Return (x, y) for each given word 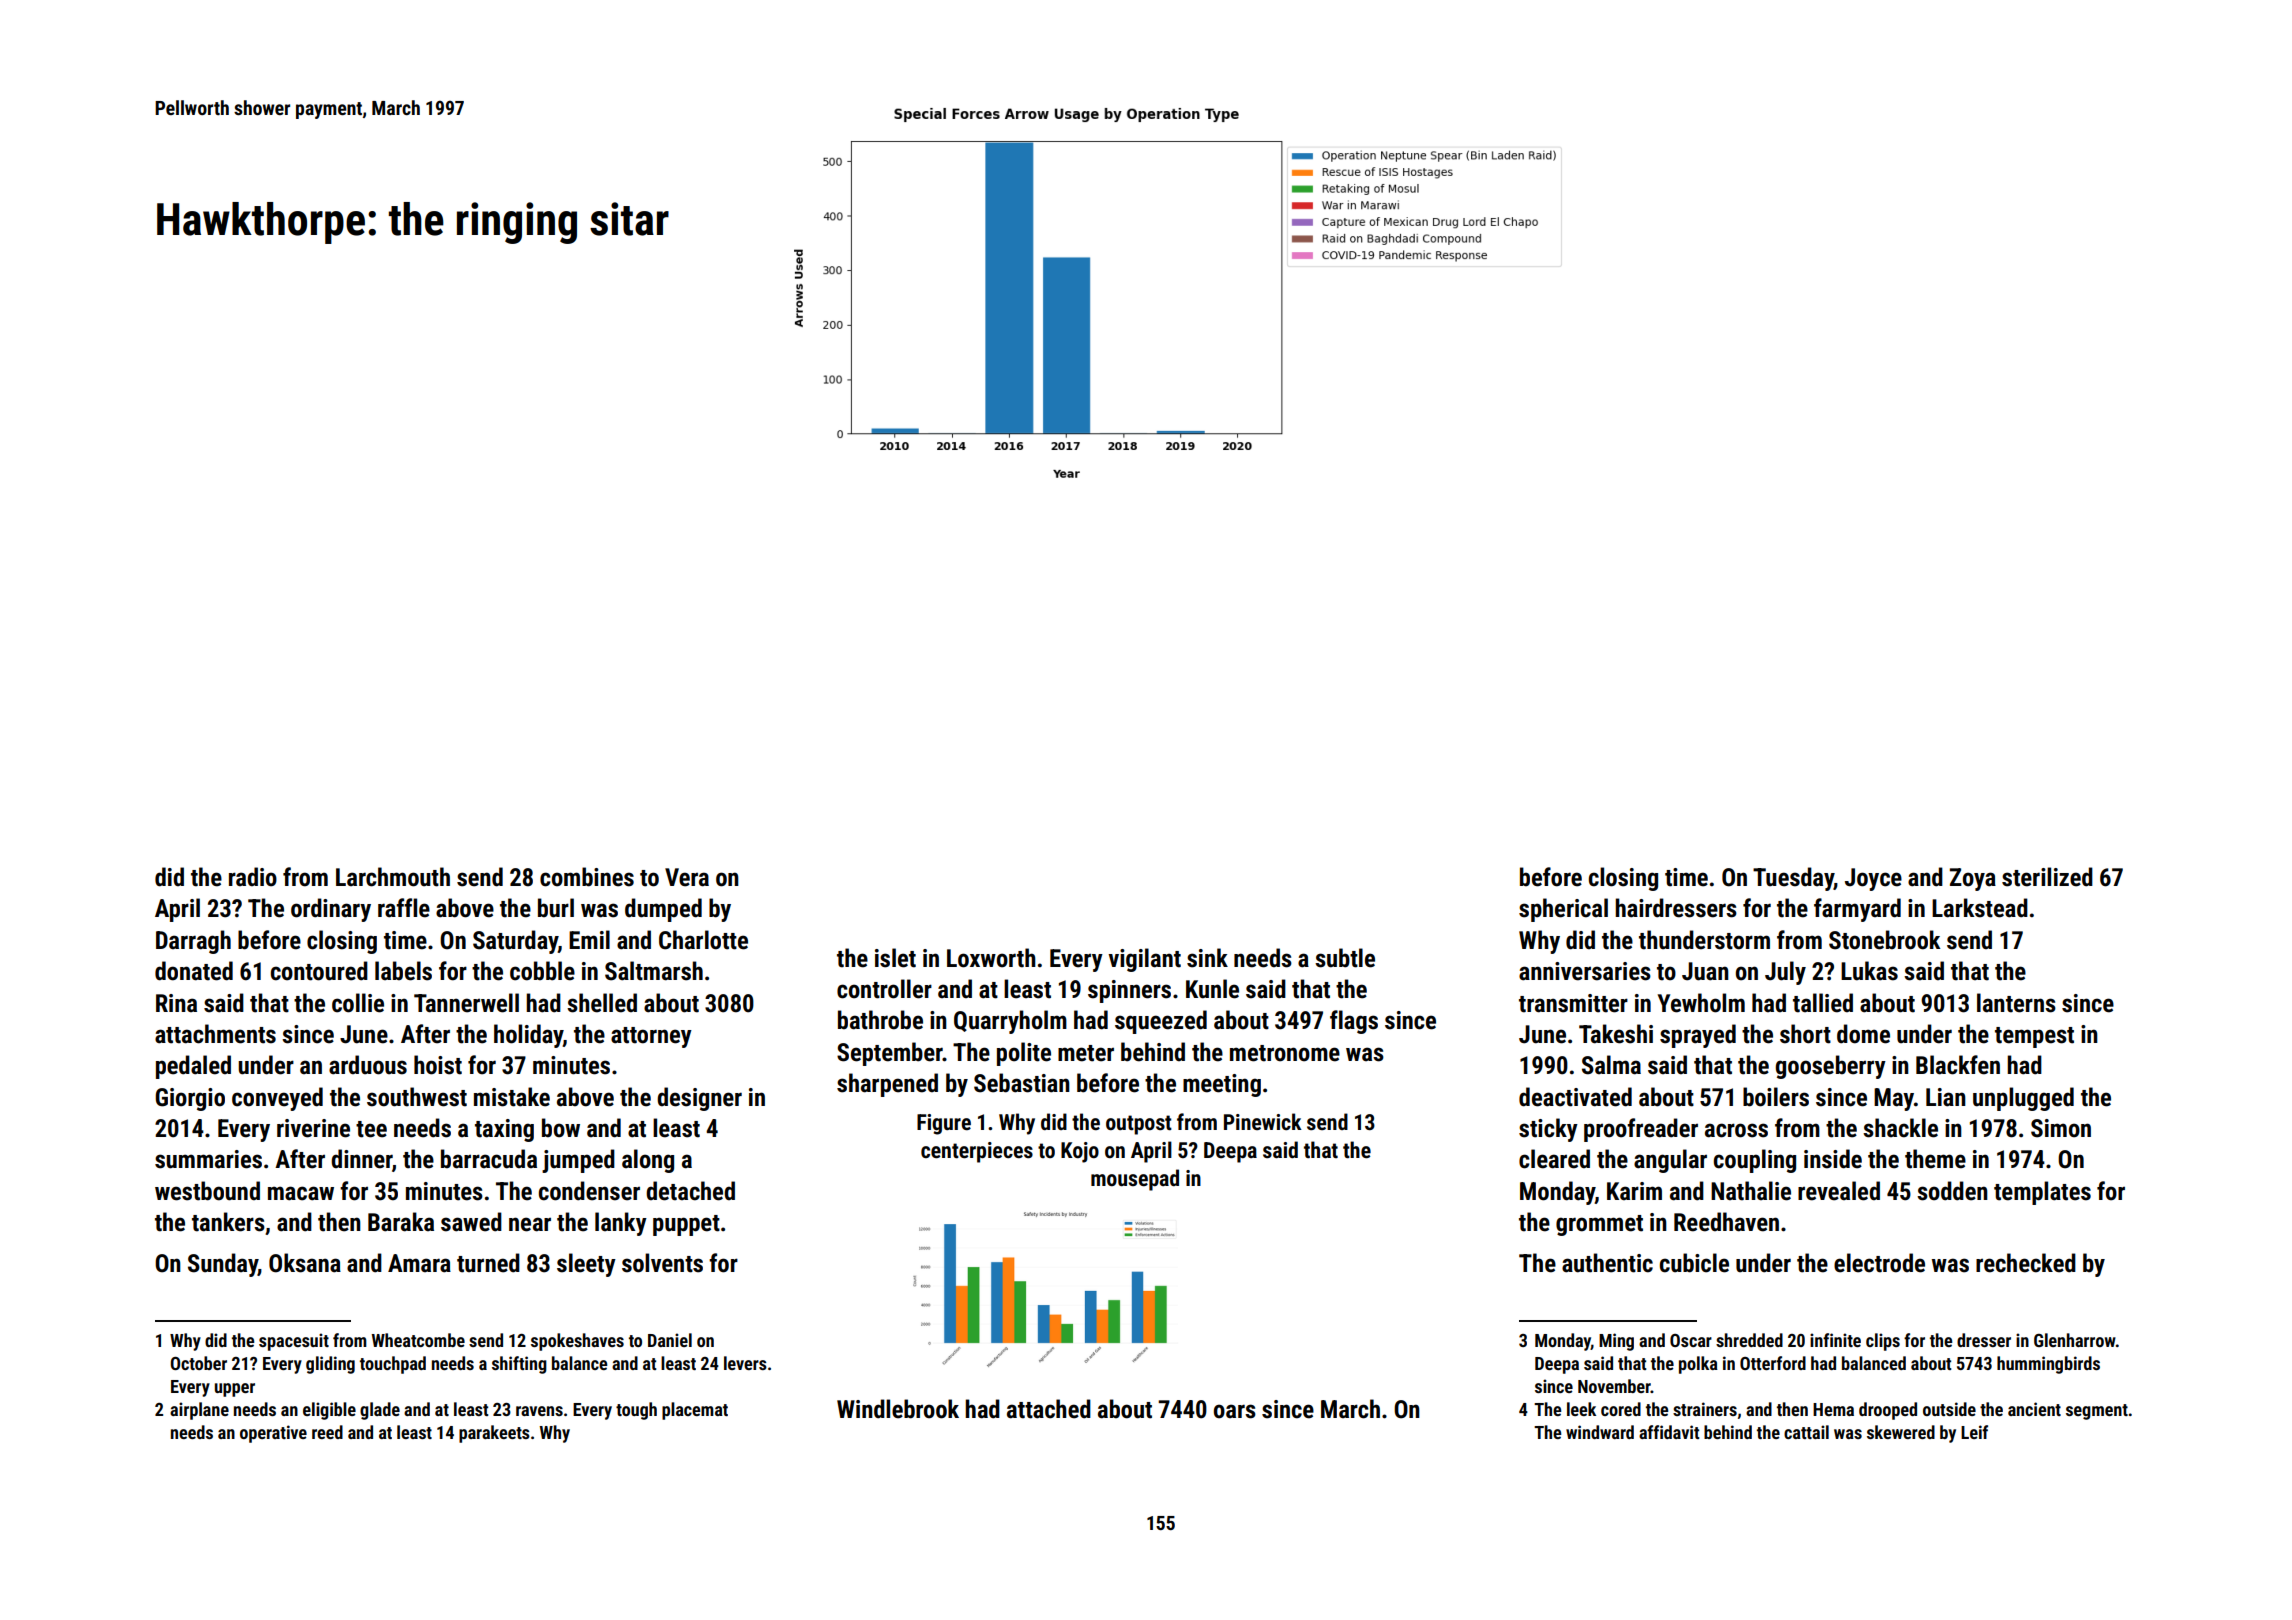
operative (273, 1434)
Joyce (1873, 879)
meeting (1222, 1085)
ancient (2034, 1409)
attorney (651, 1037)
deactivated (1575, 1097)
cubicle (1694, 1263)
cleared (1554, 1159)
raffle (404, 908)
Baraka (401, 1222)
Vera (687, 877)
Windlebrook (898, 1409)
